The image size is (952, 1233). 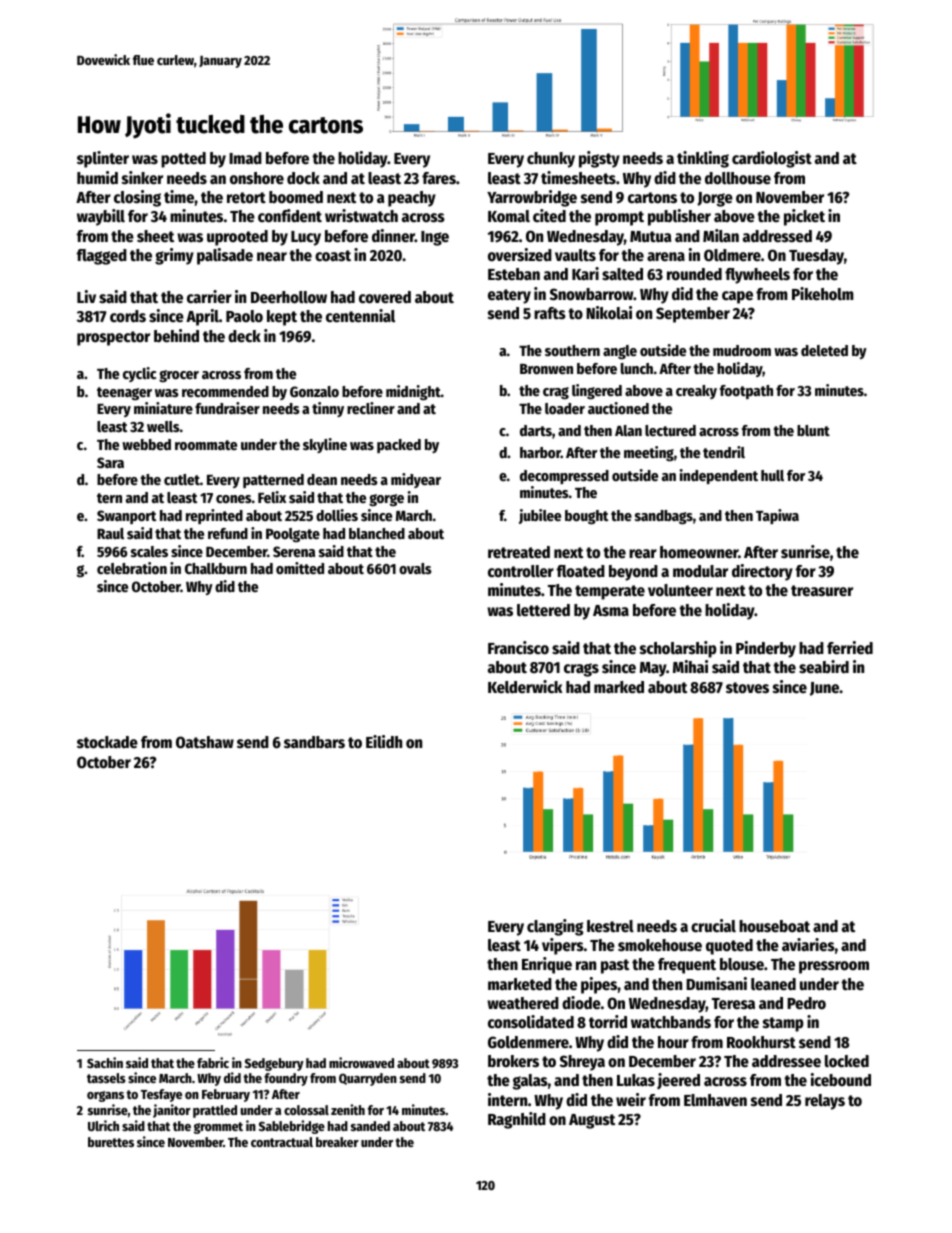 I want to click on uprooted, so click(x=237, y=238).
